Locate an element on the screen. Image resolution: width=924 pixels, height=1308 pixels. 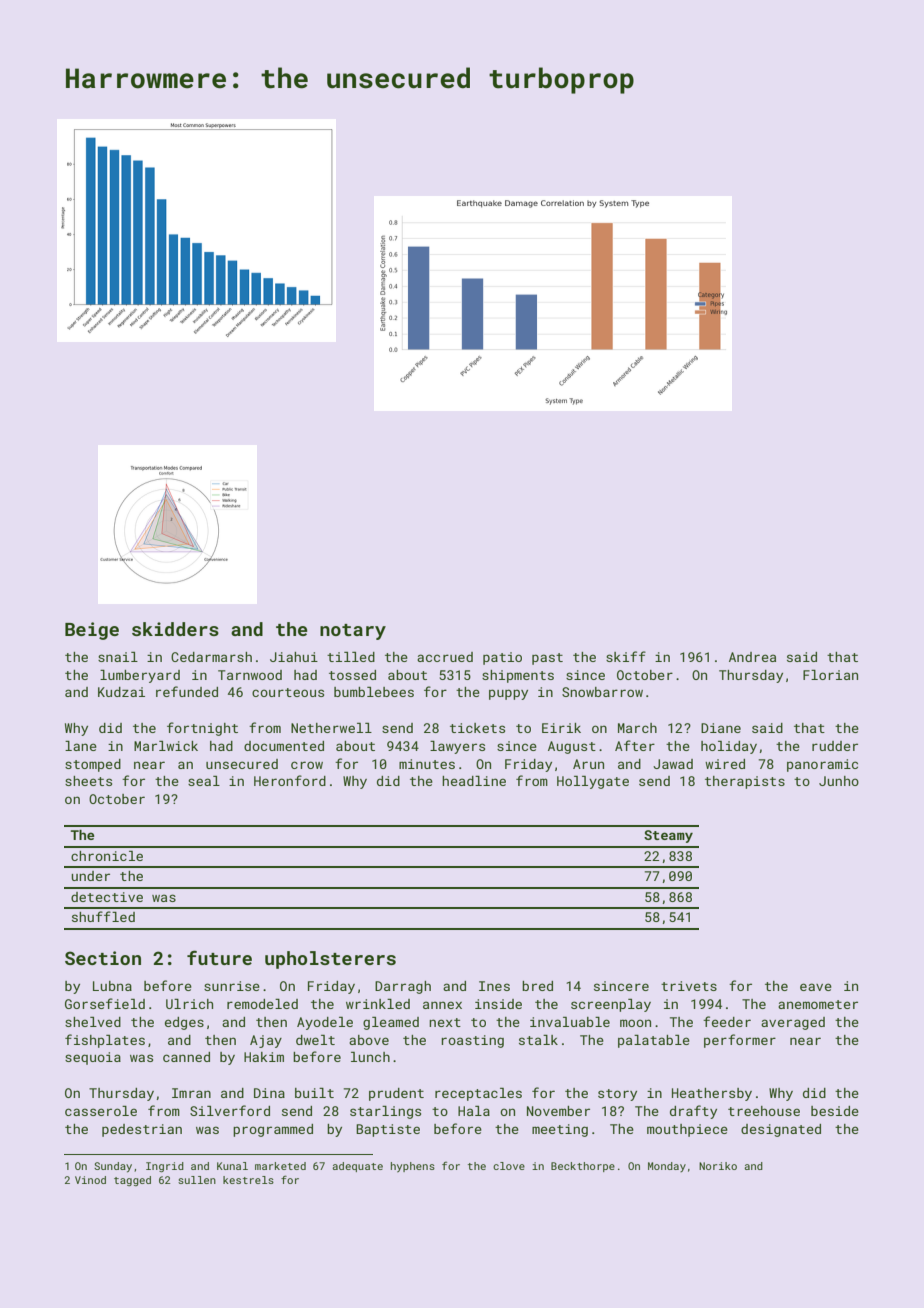
bred is located at coordinates (537, 986).
